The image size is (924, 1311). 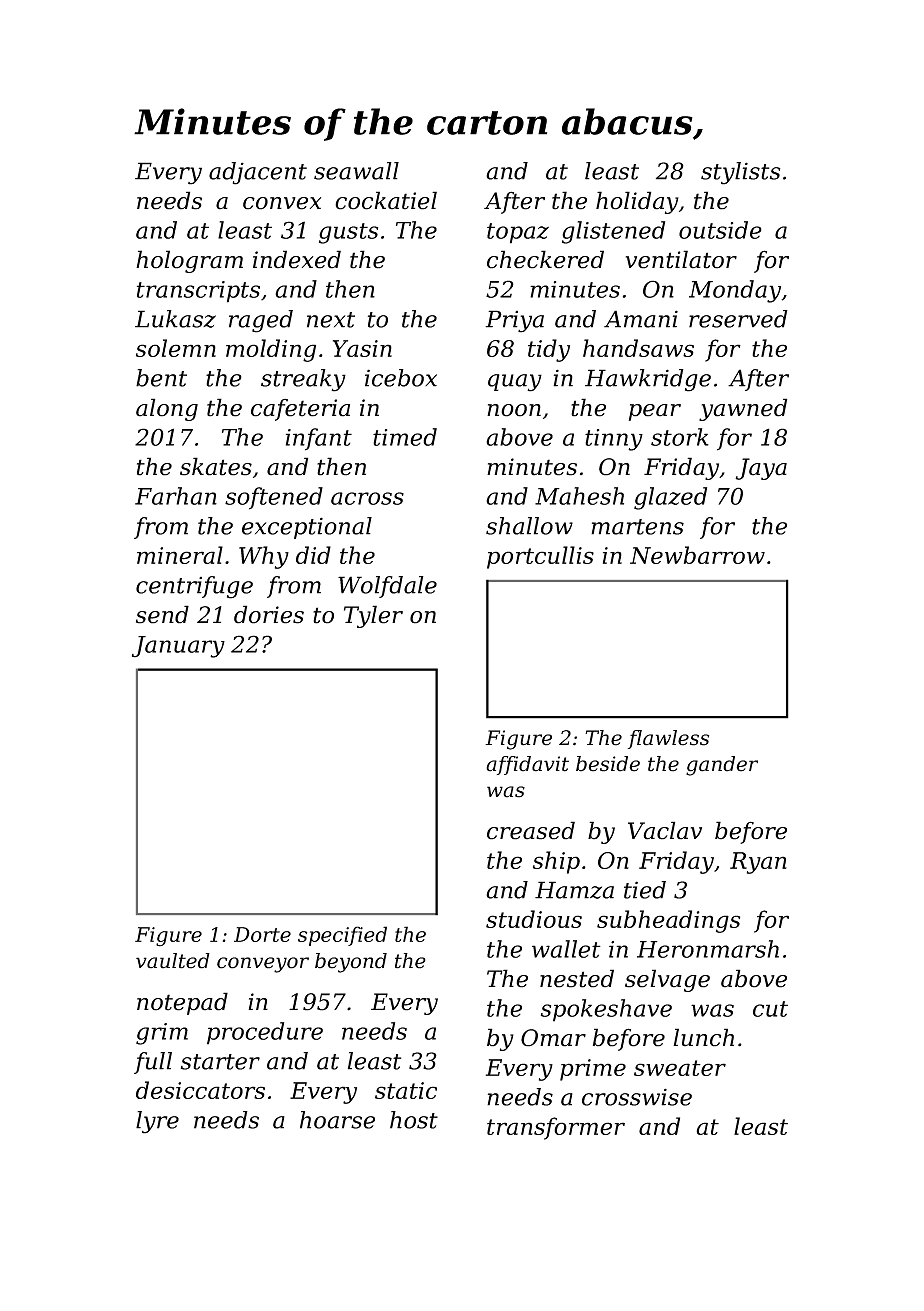 I want to click on stylists, so click(x=741, y=173).
